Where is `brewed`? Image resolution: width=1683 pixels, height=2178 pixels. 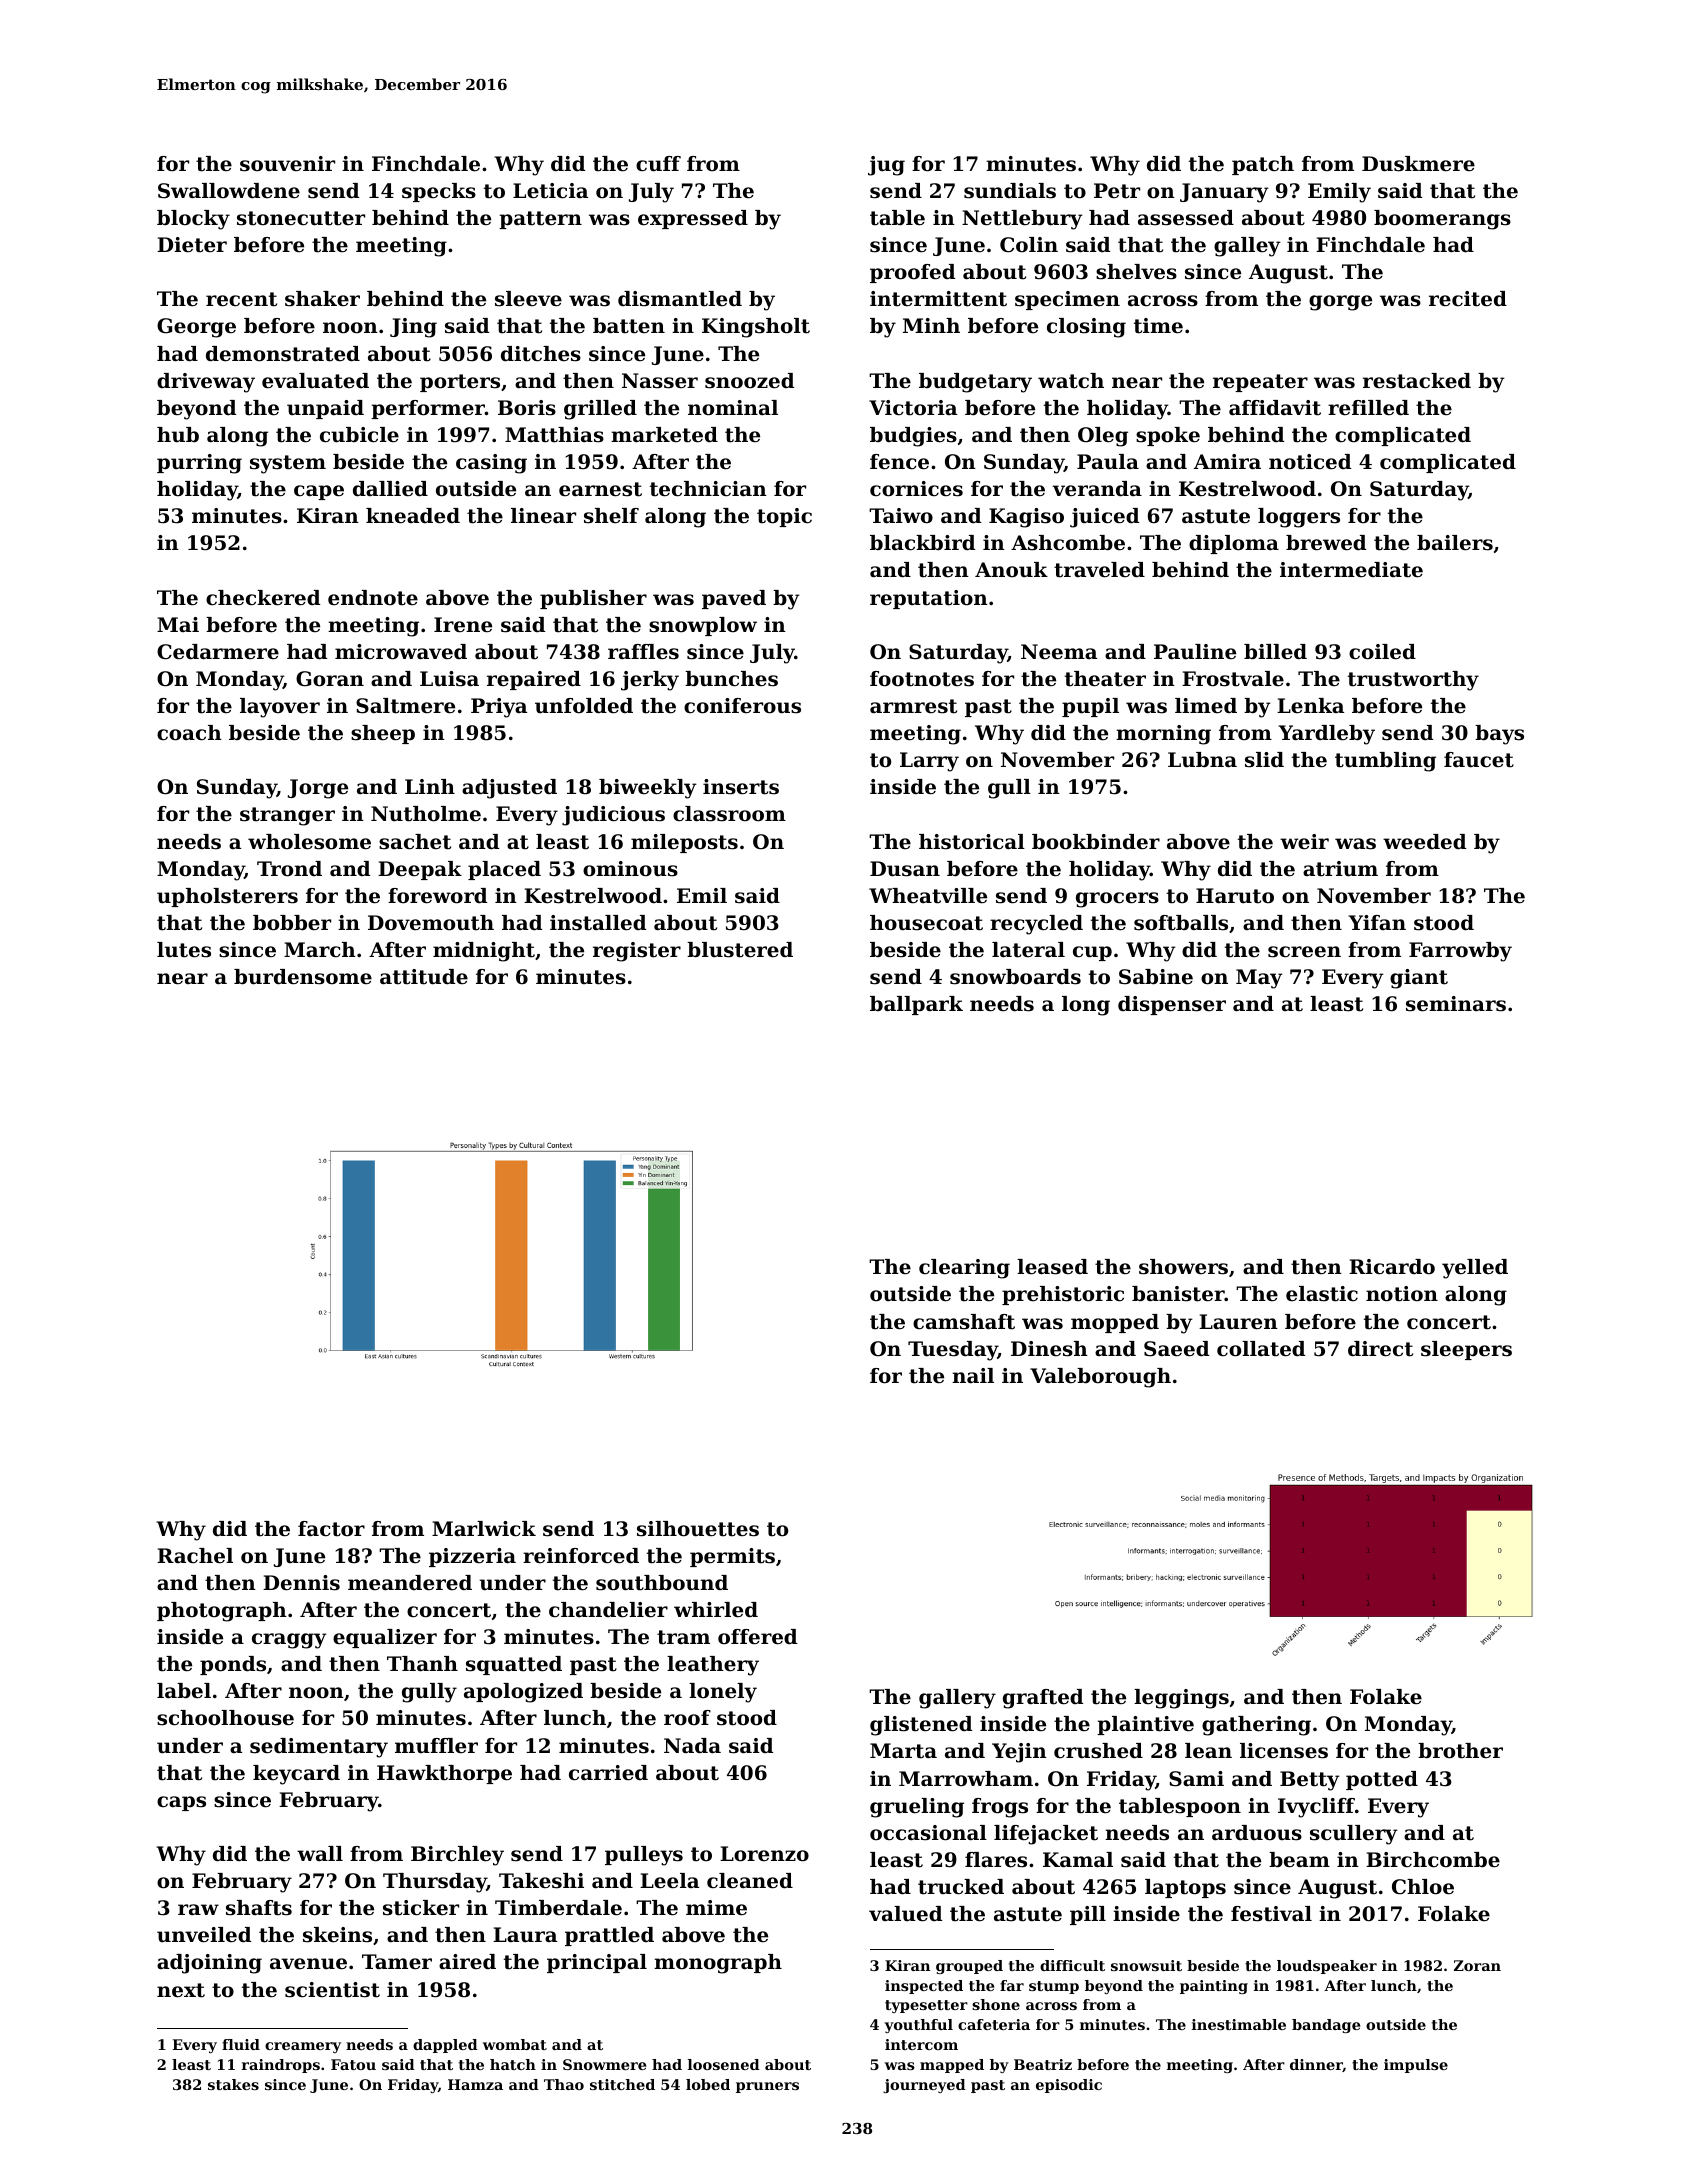 brewed is located at coordinates (1326, 543).
